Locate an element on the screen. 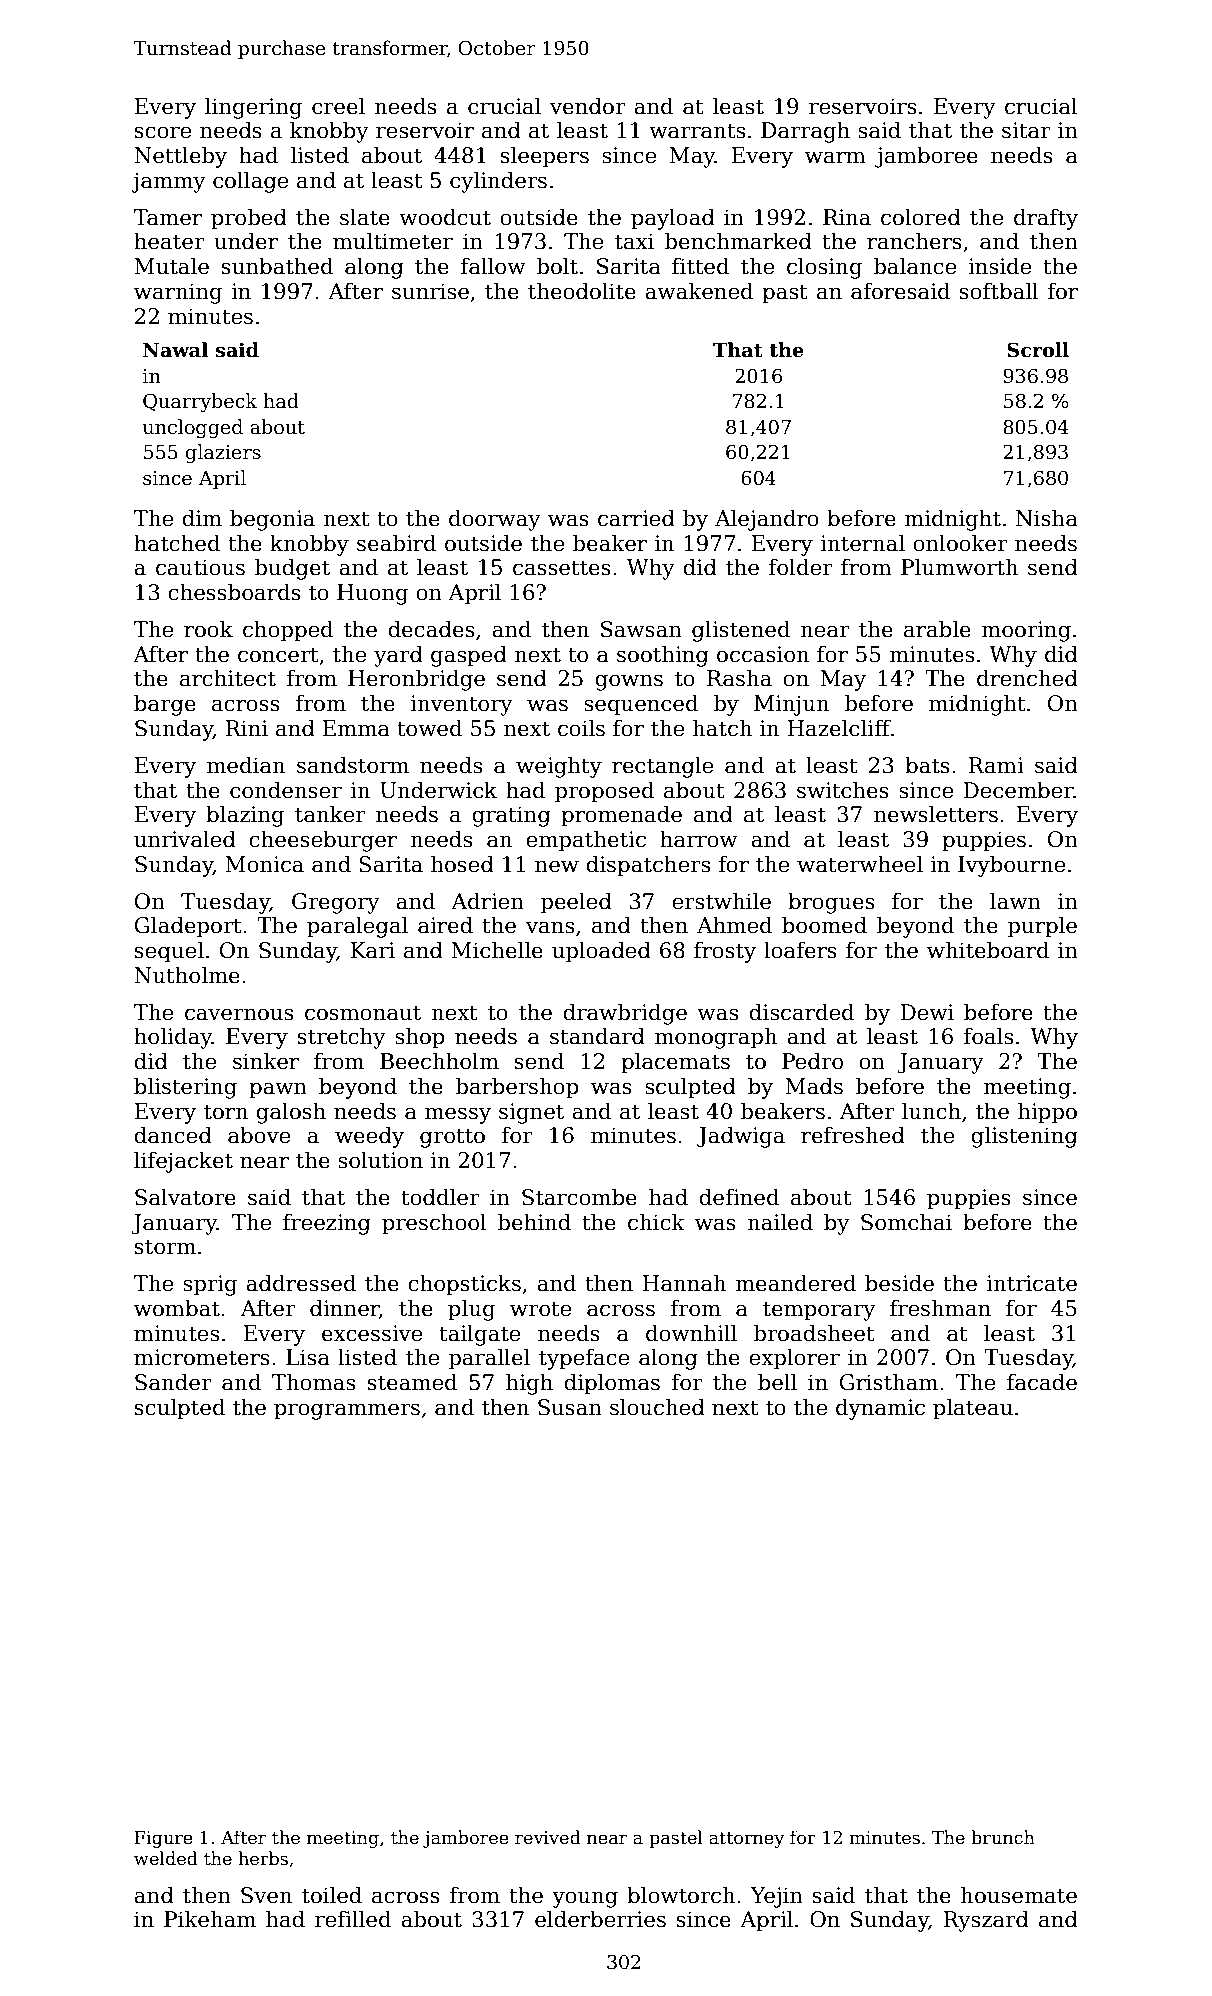  sitar is located at coordinates (1026, 130).
